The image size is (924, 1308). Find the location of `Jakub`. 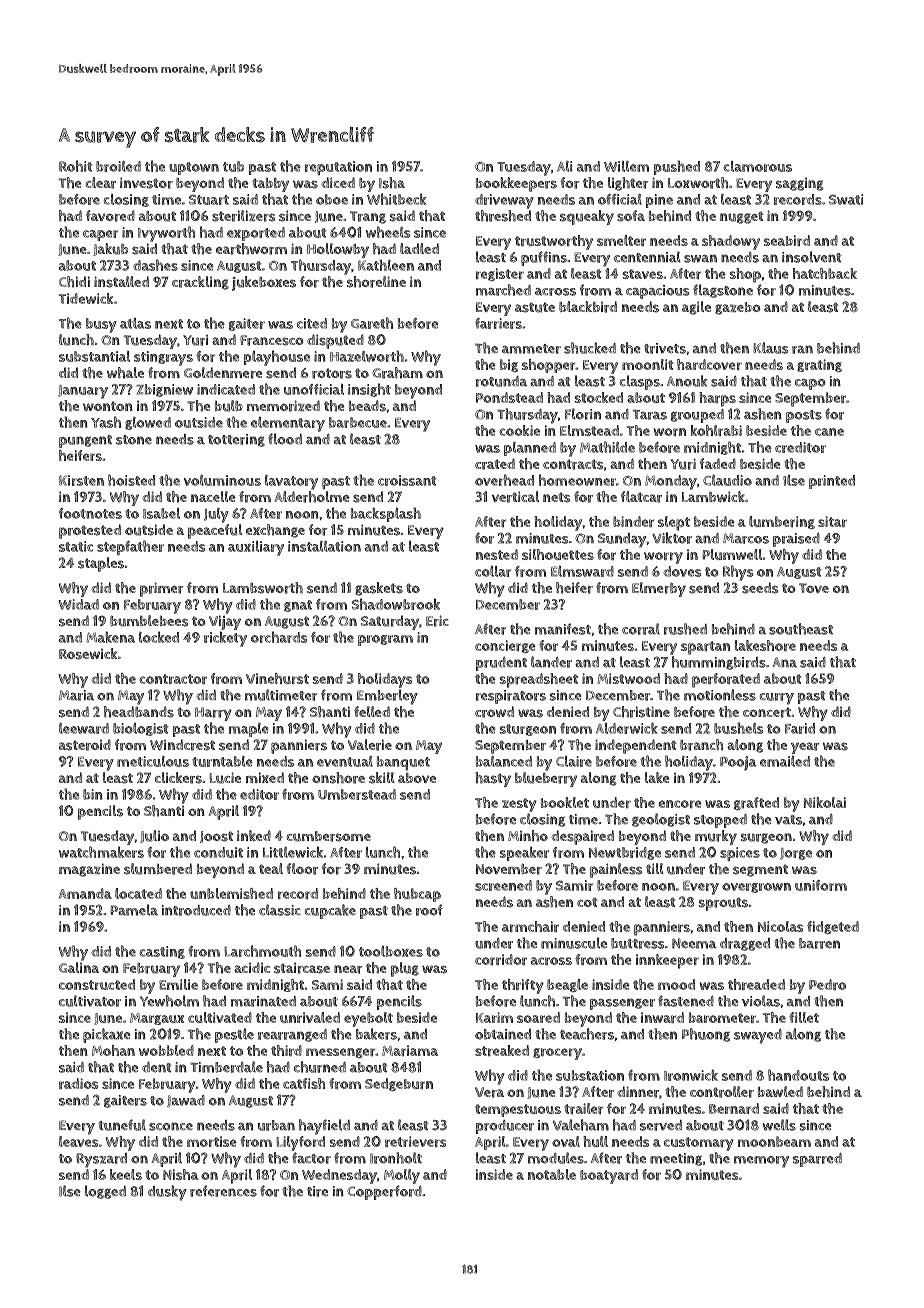

Jakub is located at coordinates (110, 249).
